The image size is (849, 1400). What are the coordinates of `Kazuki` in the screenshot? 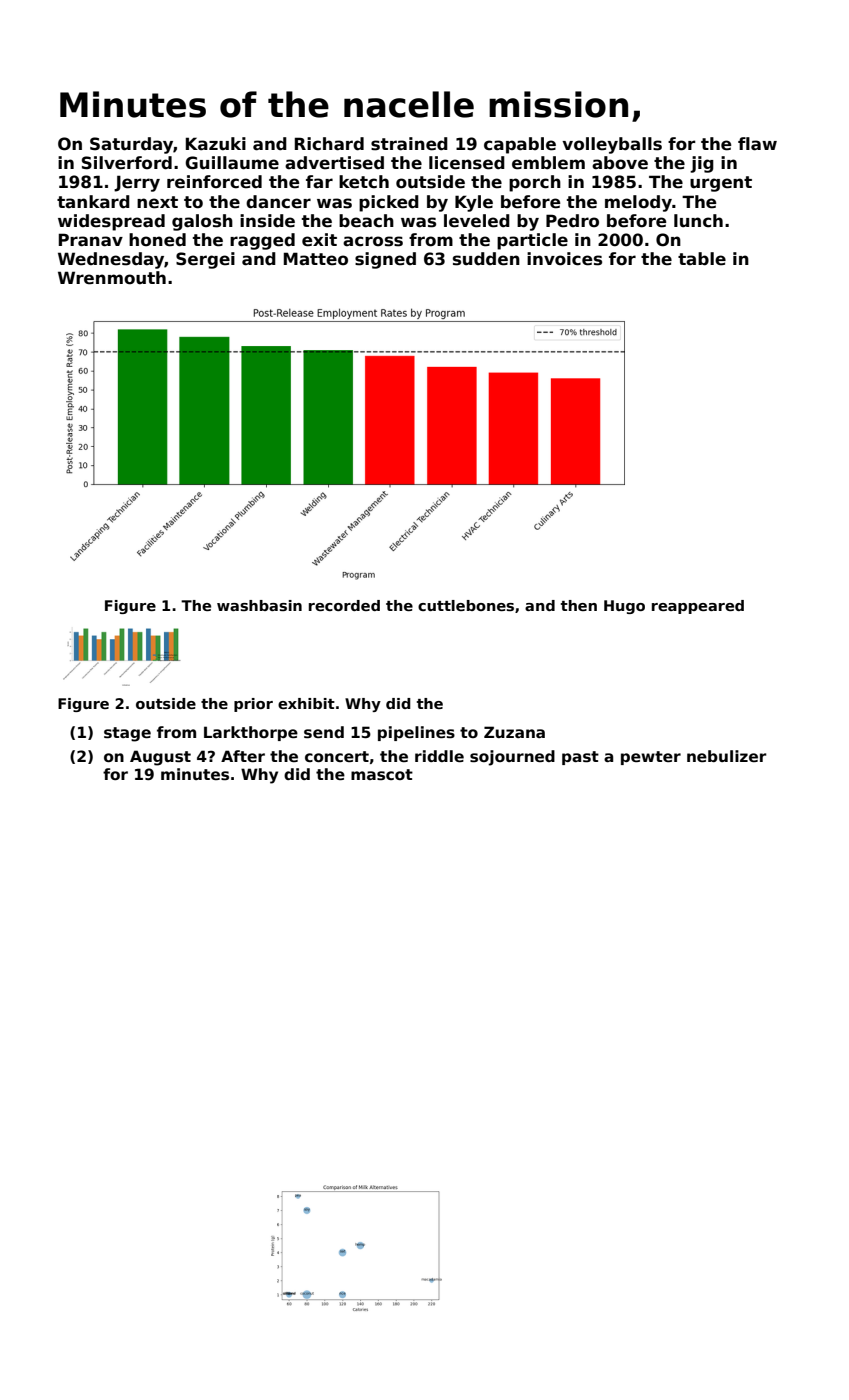 It's located at (216, 144).
